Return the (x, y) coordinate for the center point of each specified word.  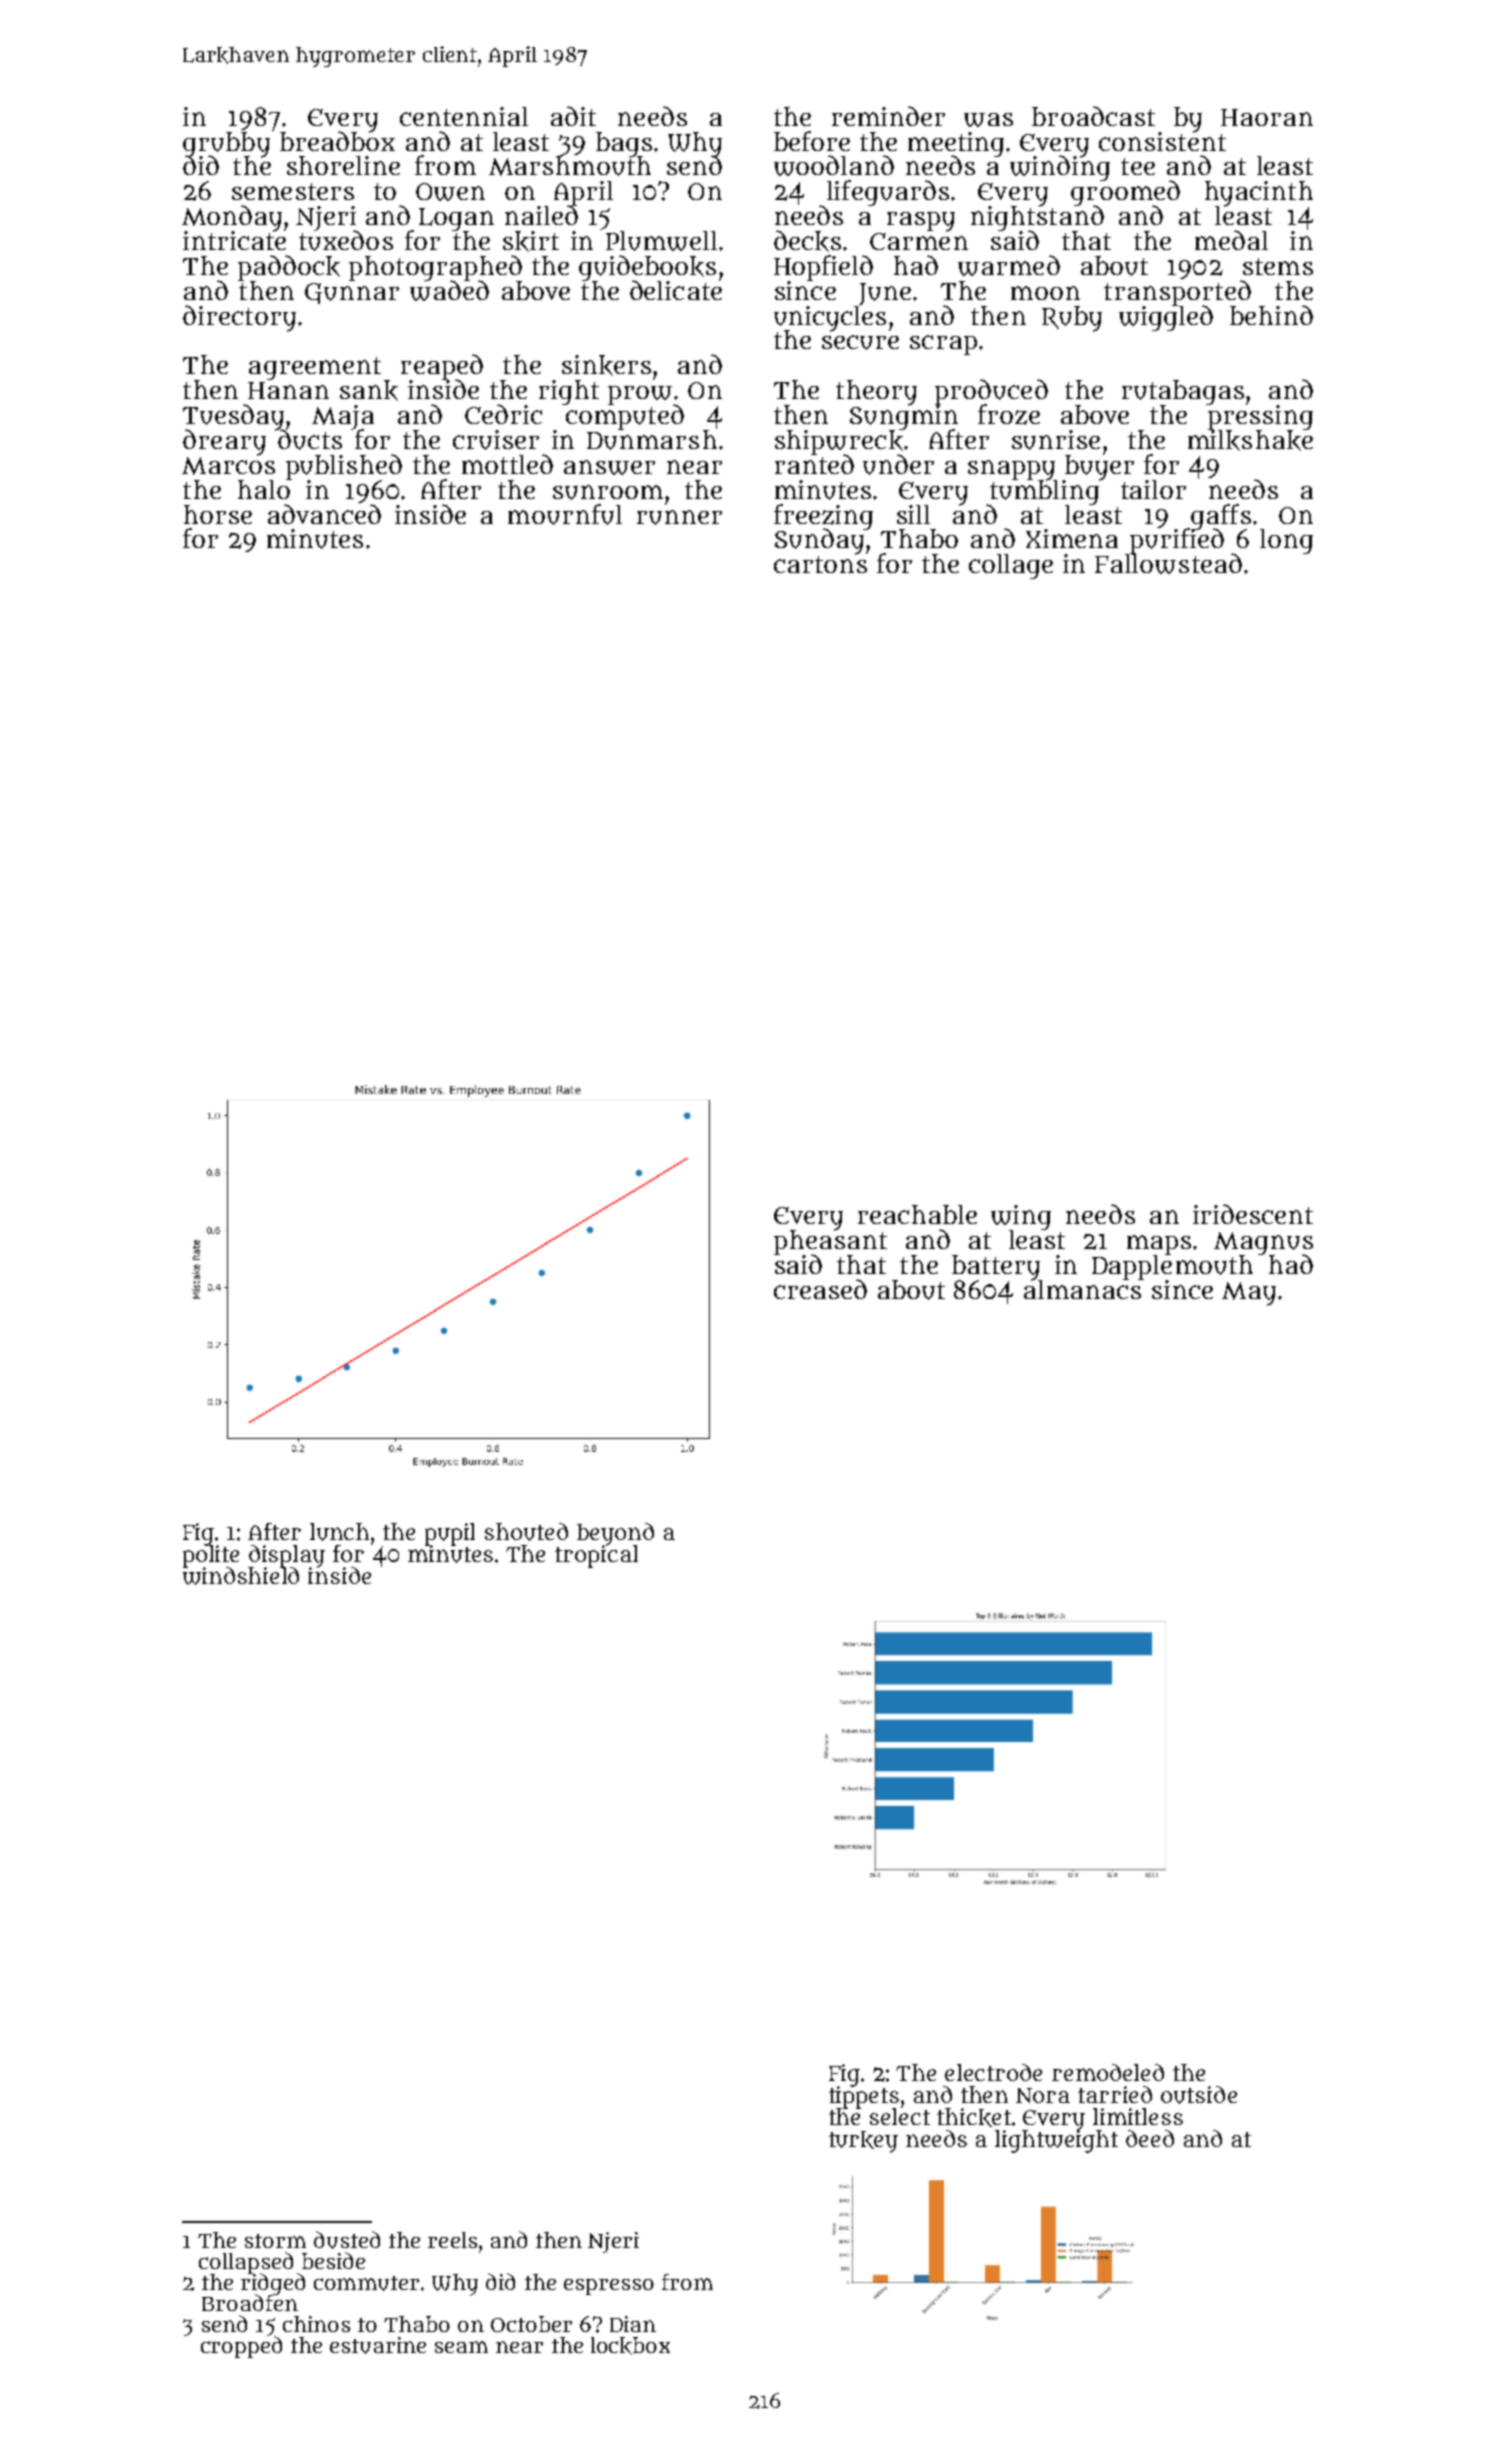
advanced (324, 514)
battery (996, 1267)
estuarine (378, 2345)
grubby (226, 144)
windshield (241, 1576)
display (287, 1556)
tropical (596, 1556)
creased (820, 1289)
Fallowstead (1168, 564)
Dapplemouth (1172, 1267)
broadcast (1093, 116)
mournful (565, 514)
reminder (888, 116)
